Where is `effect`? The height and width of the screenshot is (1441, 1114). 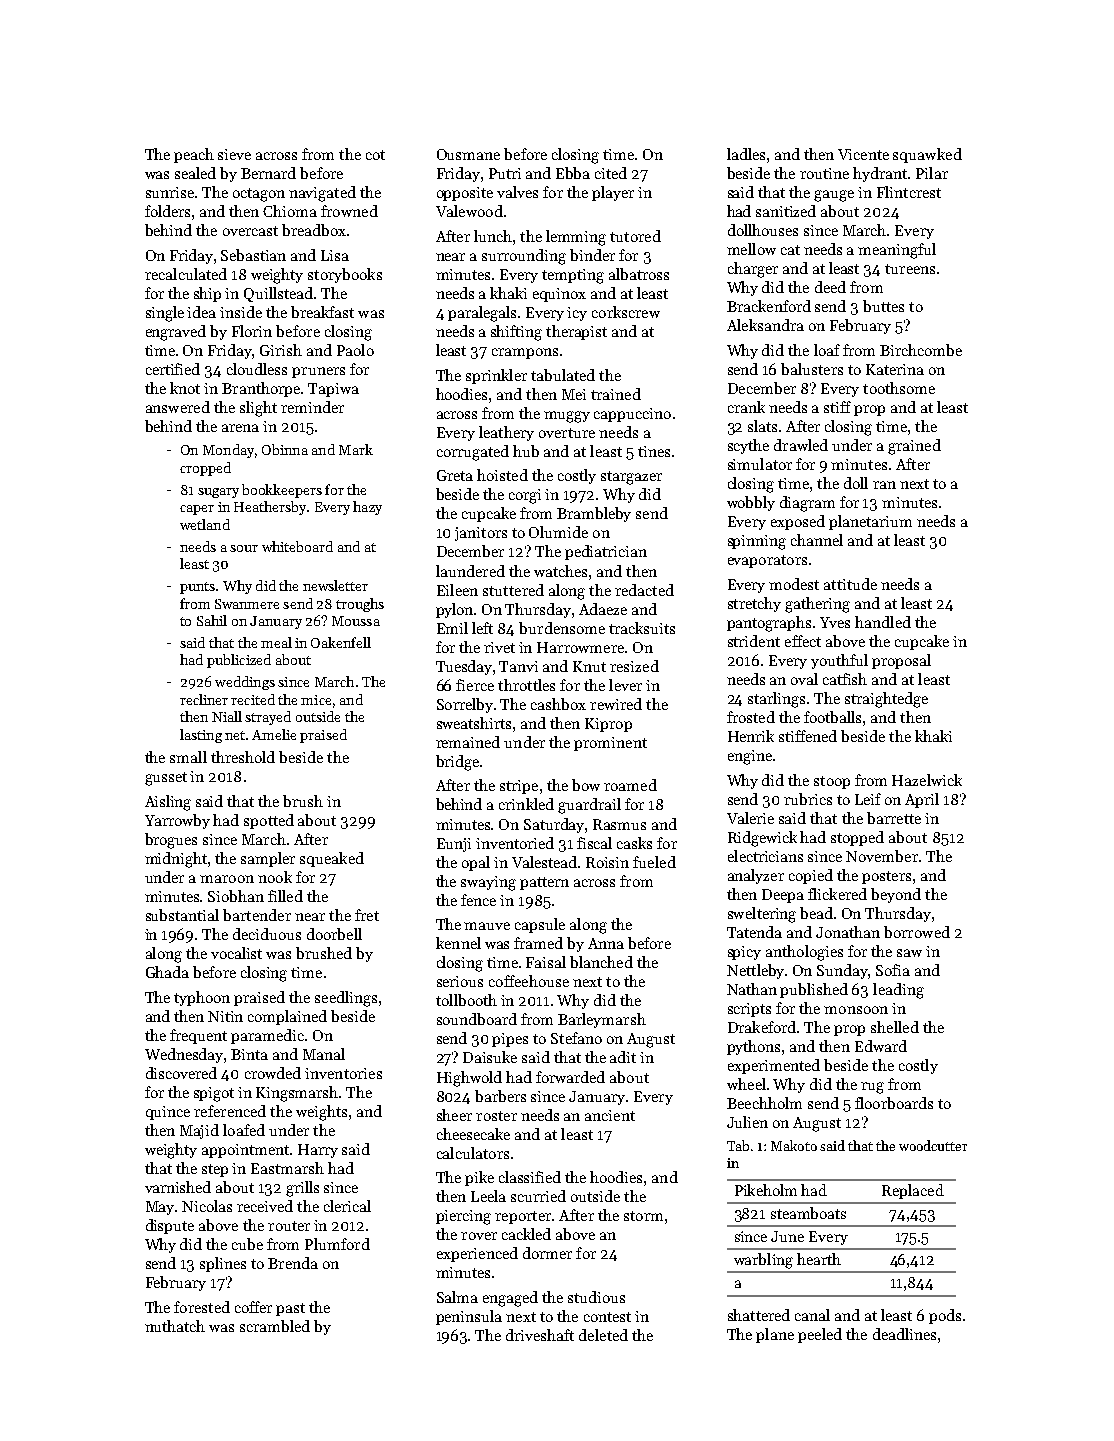 effect is located at coordinates (803, 641).
